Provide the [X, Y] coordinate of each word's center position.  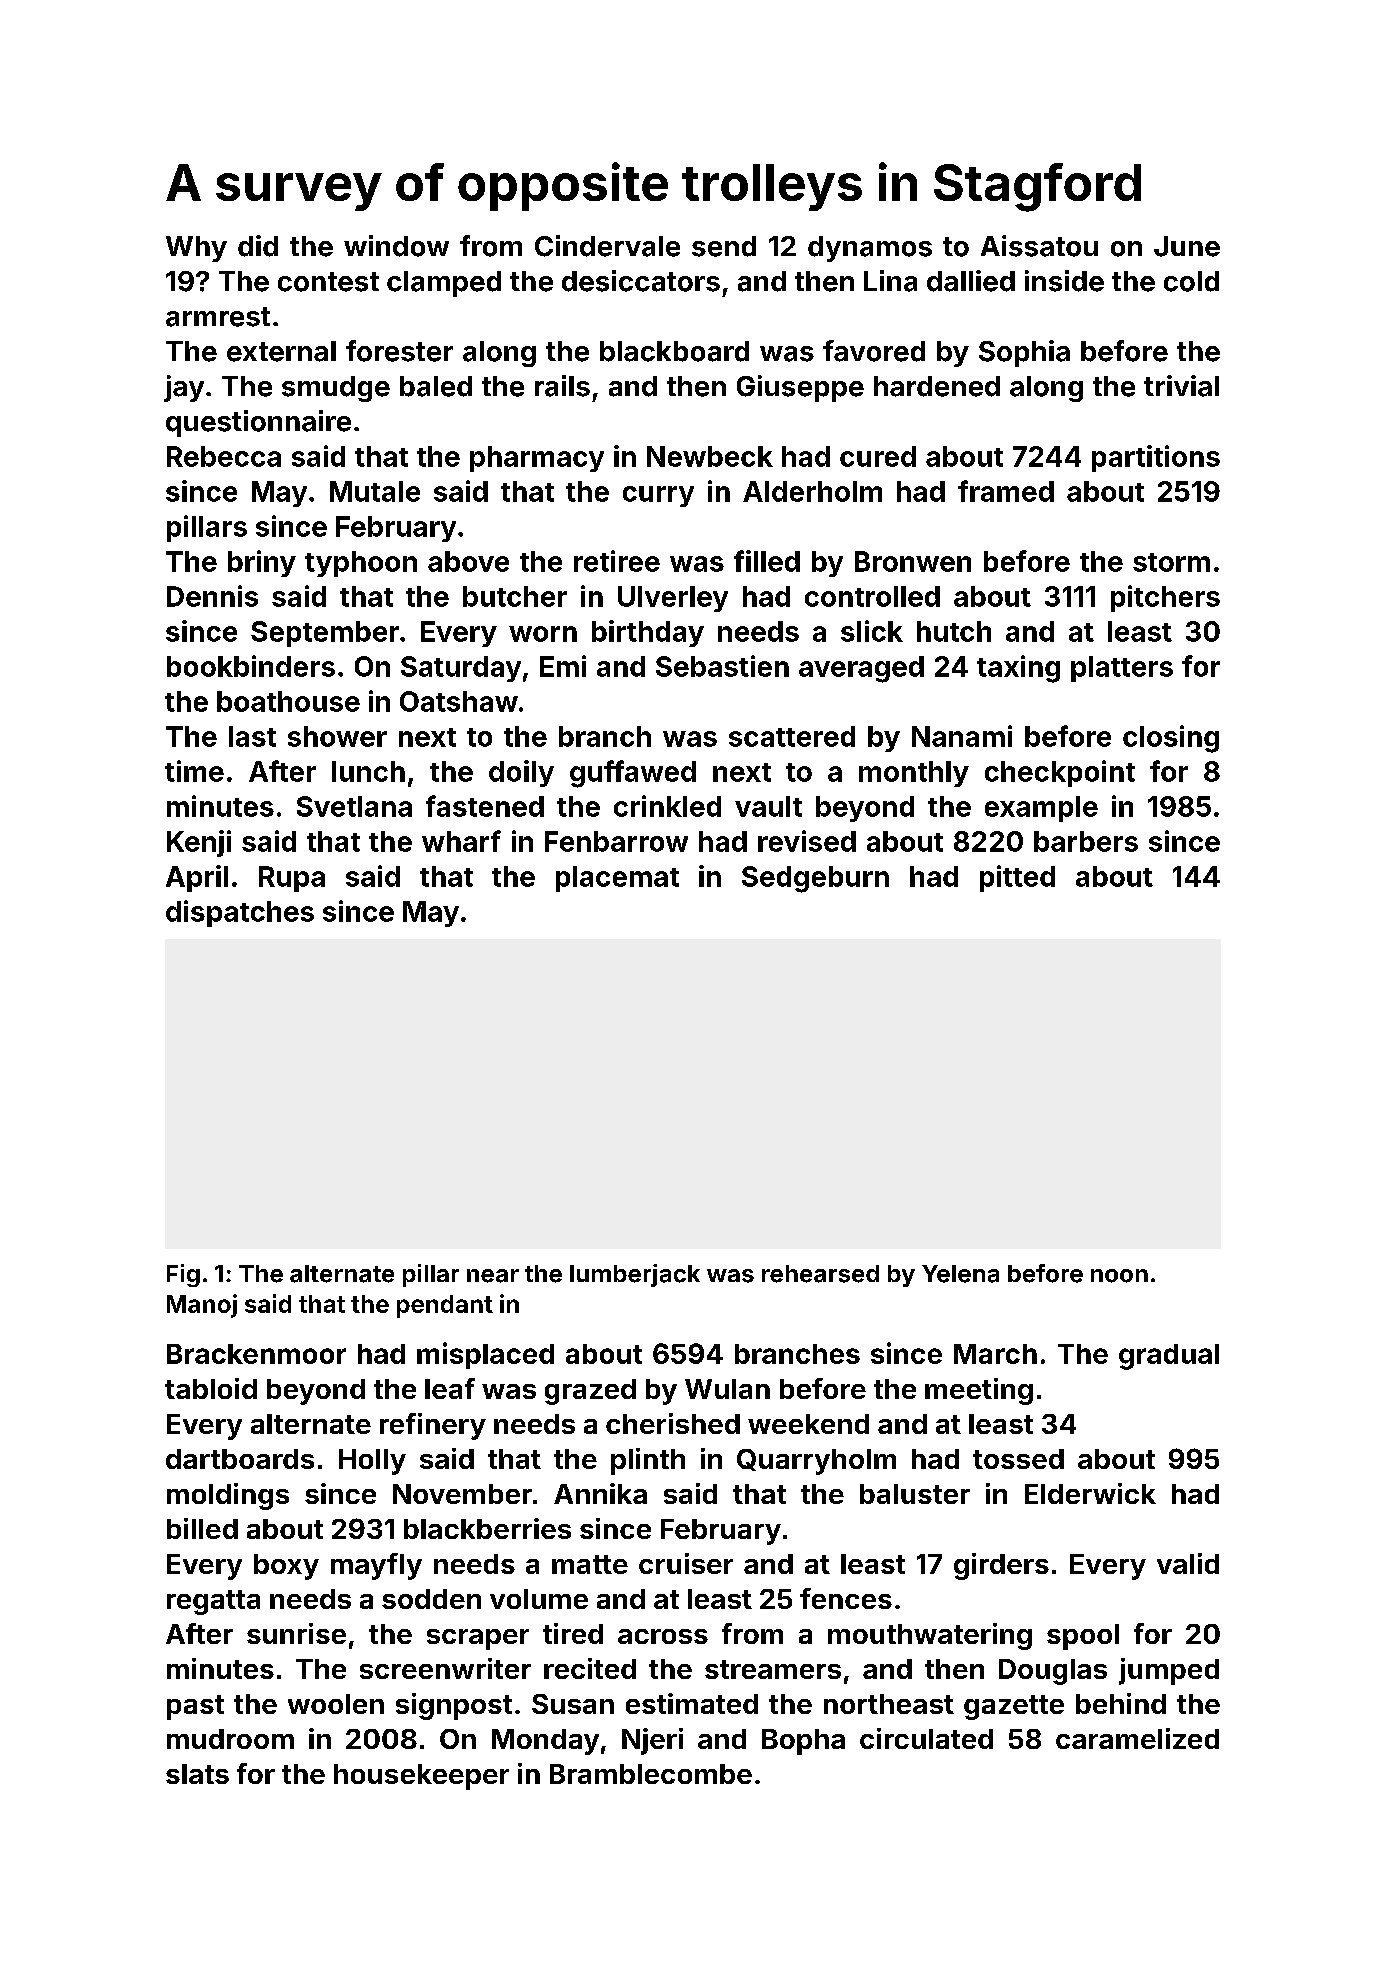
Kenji [199, 843]
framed [1006, 491]
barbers [1086, 841]
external [281, 351]
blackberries [487, 1528]
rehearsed [820, 1274]
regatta [213, 1602]
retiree [617, 561]
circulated [926, 1738]
